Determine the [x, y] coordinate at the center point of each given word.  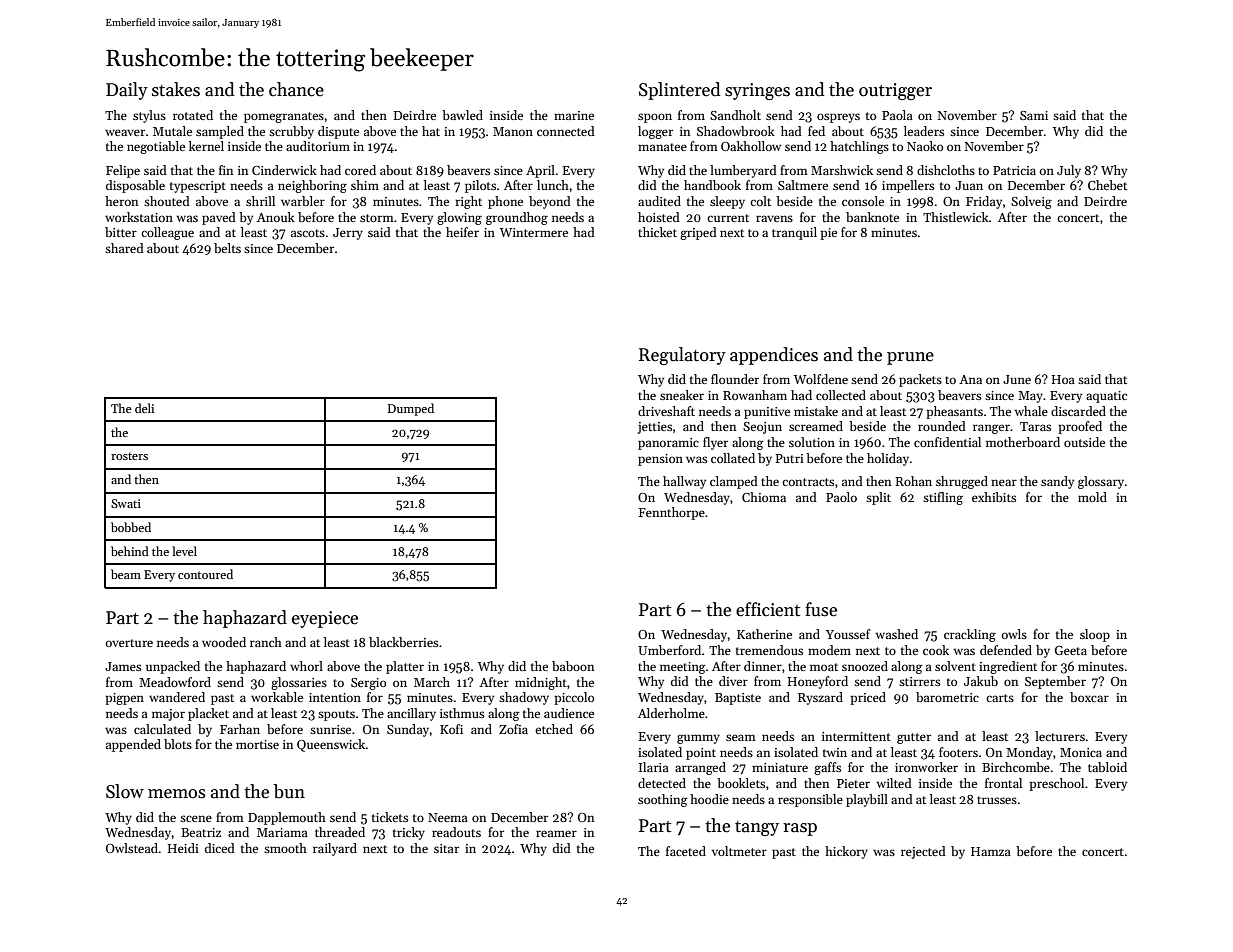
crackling [970, 635]
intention [335, 697]
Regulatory [682, 356]
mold [1092, 497]
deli [144, 408]
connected [566, 131]
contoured [205, 574]
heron [121, 201]
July [1069, 171]
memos [176, 794]
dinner [763, 666]
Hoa [1063, 379]
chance [296, 89]
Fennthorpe [672, 513]
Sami [1034, 115]
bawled [462, 115]
